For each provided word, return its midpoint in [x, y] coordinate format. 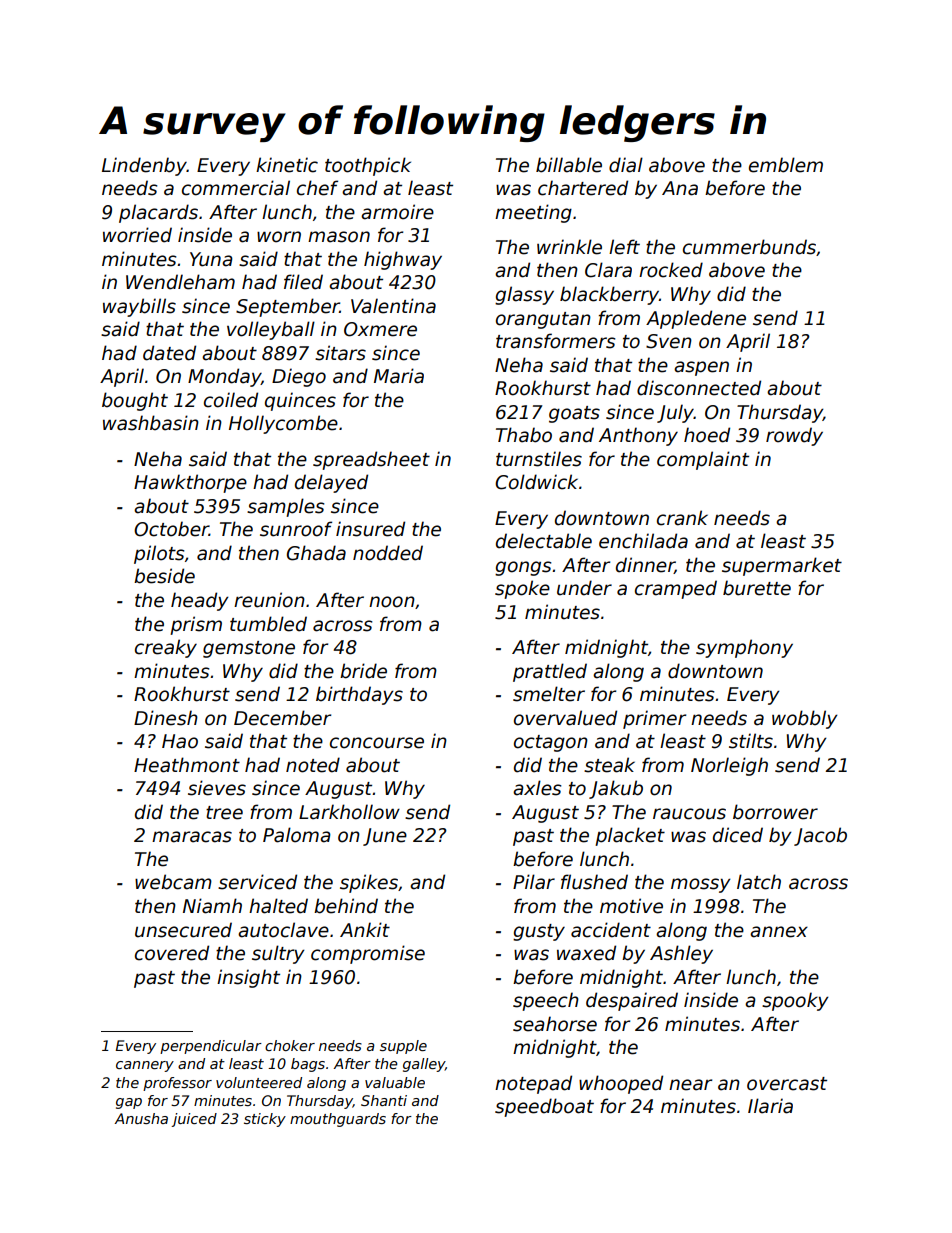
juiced [194, 1120]
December [282, 718]
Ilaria [770, 1106]
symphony [744, 648]
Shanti [384, 1100]
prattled [550, 672]
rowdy [794, 436]
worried [137, 235]
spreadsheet [371, 460]
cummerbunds [749, 247]
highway [403, 260]
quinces [300, 401]
